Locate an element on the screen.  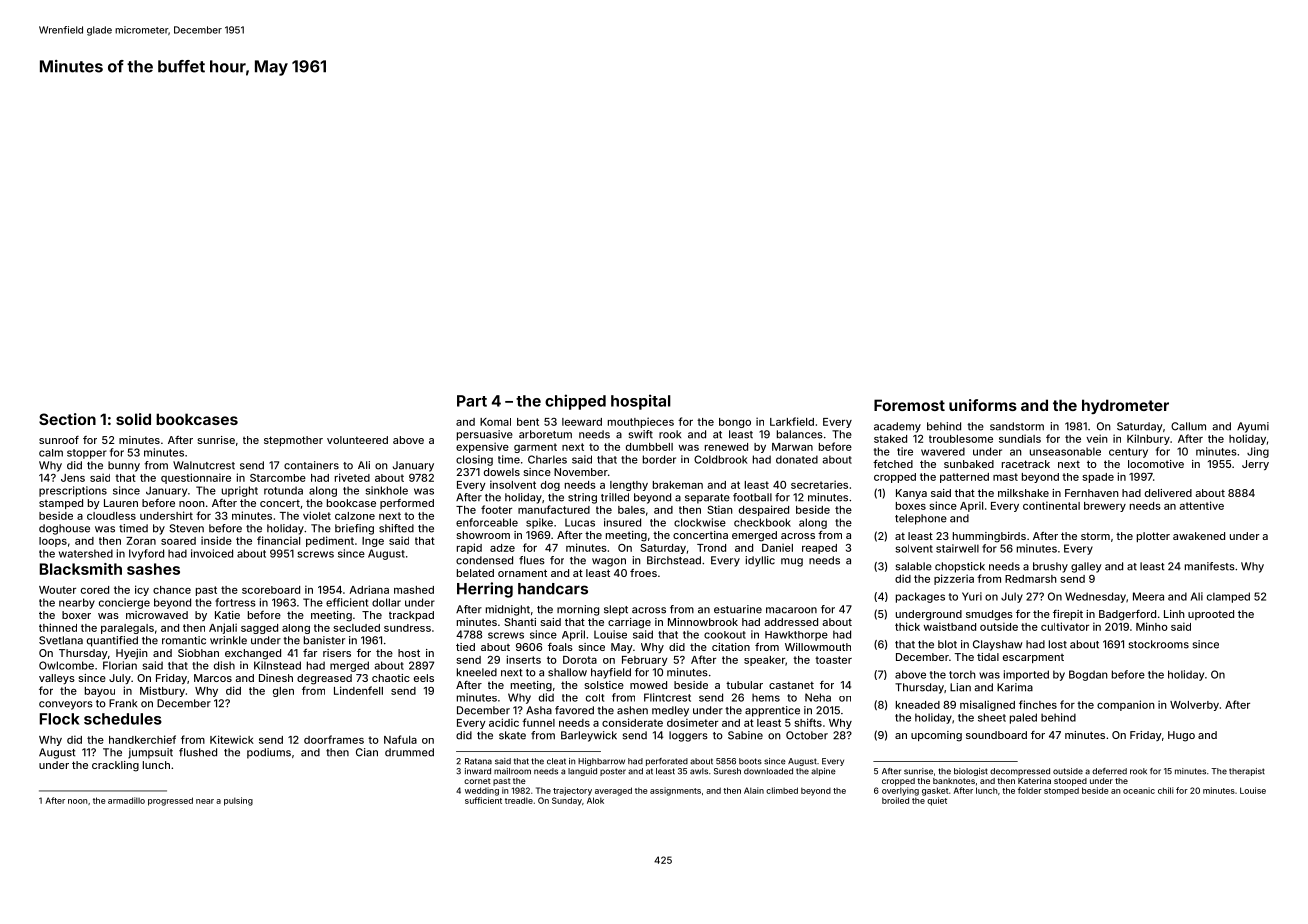
microwaved is located at coordinates (157, 615).
